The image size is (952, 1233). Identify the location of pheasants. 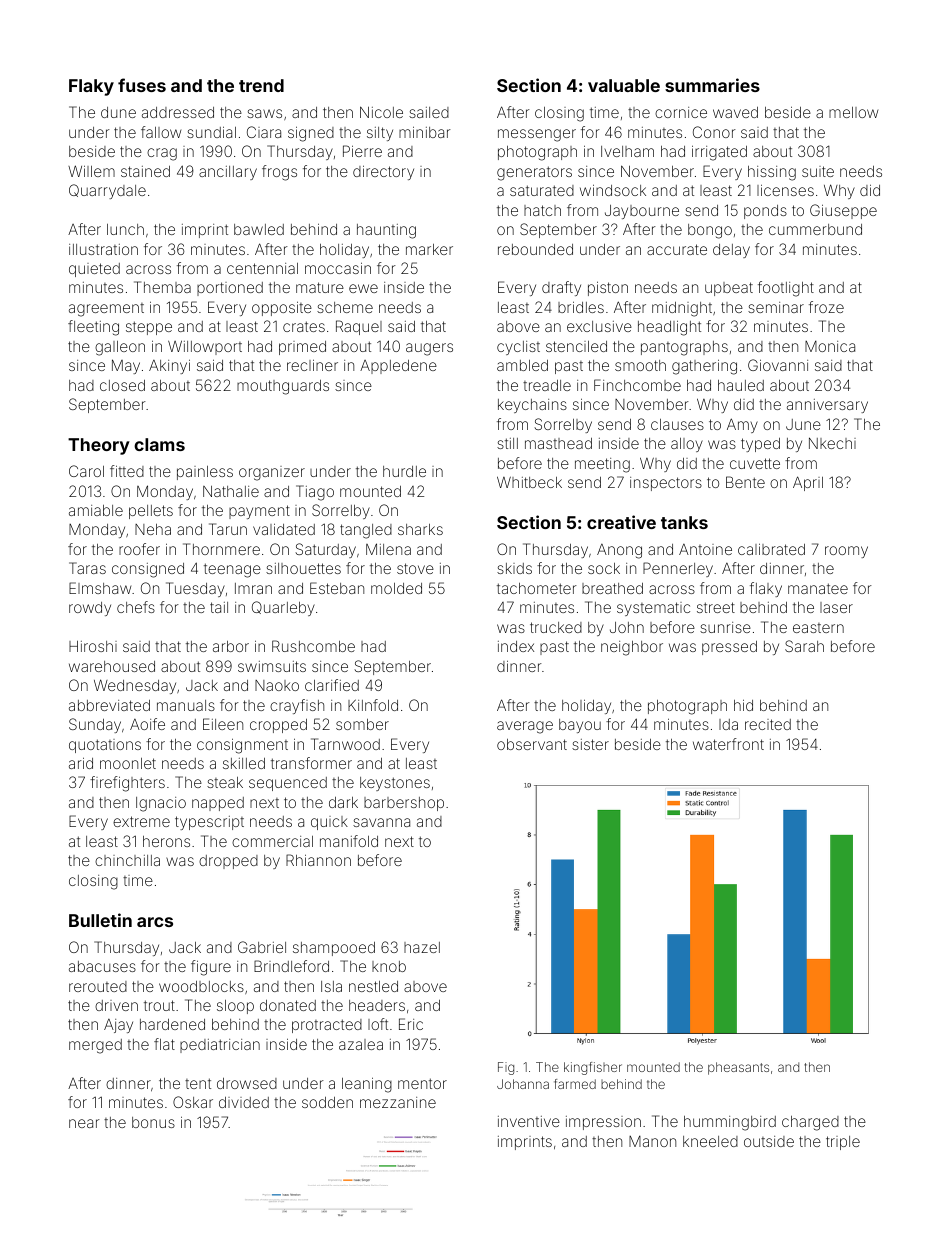
(738, 1068).
